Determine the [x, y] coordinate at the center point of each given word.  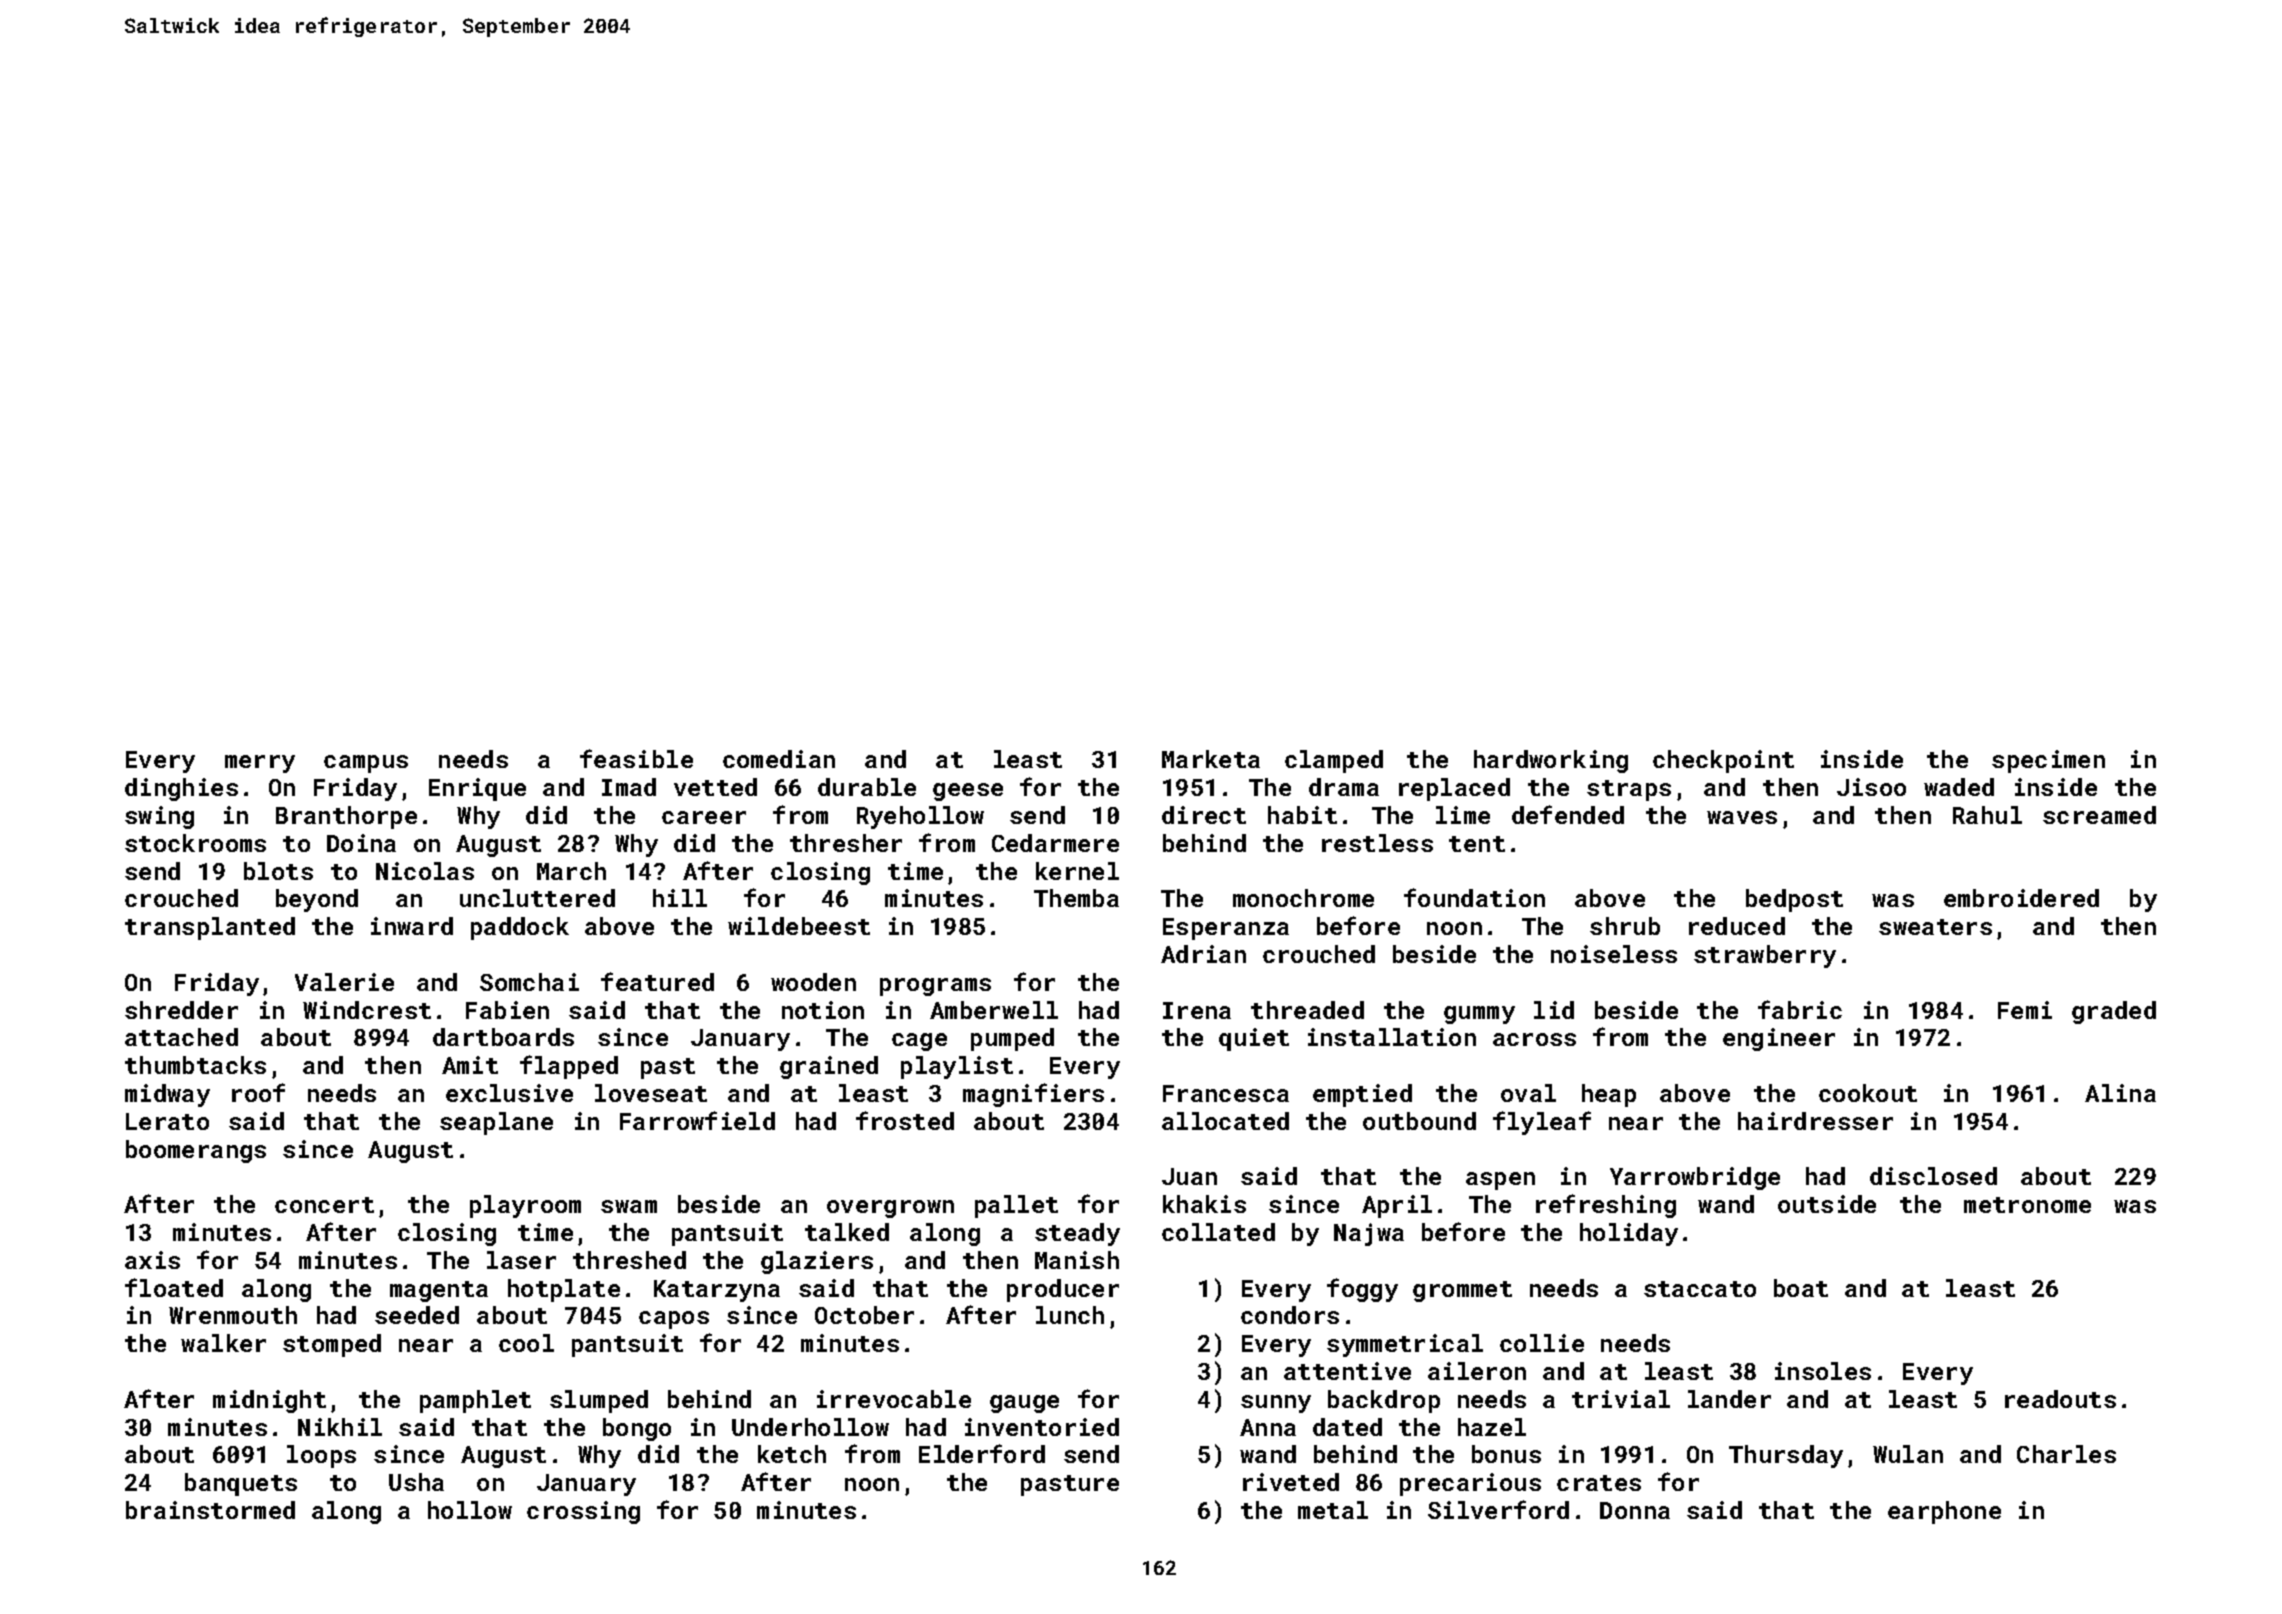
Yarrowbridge [1695, 1178]
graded [2114, 1012]
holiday [1629, 1234]
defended [1568, 814]
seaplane [496, 1123]
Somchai [529, 982]
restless [1377, 843]
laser [521, 1260]
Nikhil [340, 1427]
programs [935, 987]
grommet [1462, 1291]
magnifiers [1033, 1095]
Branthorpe [346, 817]
